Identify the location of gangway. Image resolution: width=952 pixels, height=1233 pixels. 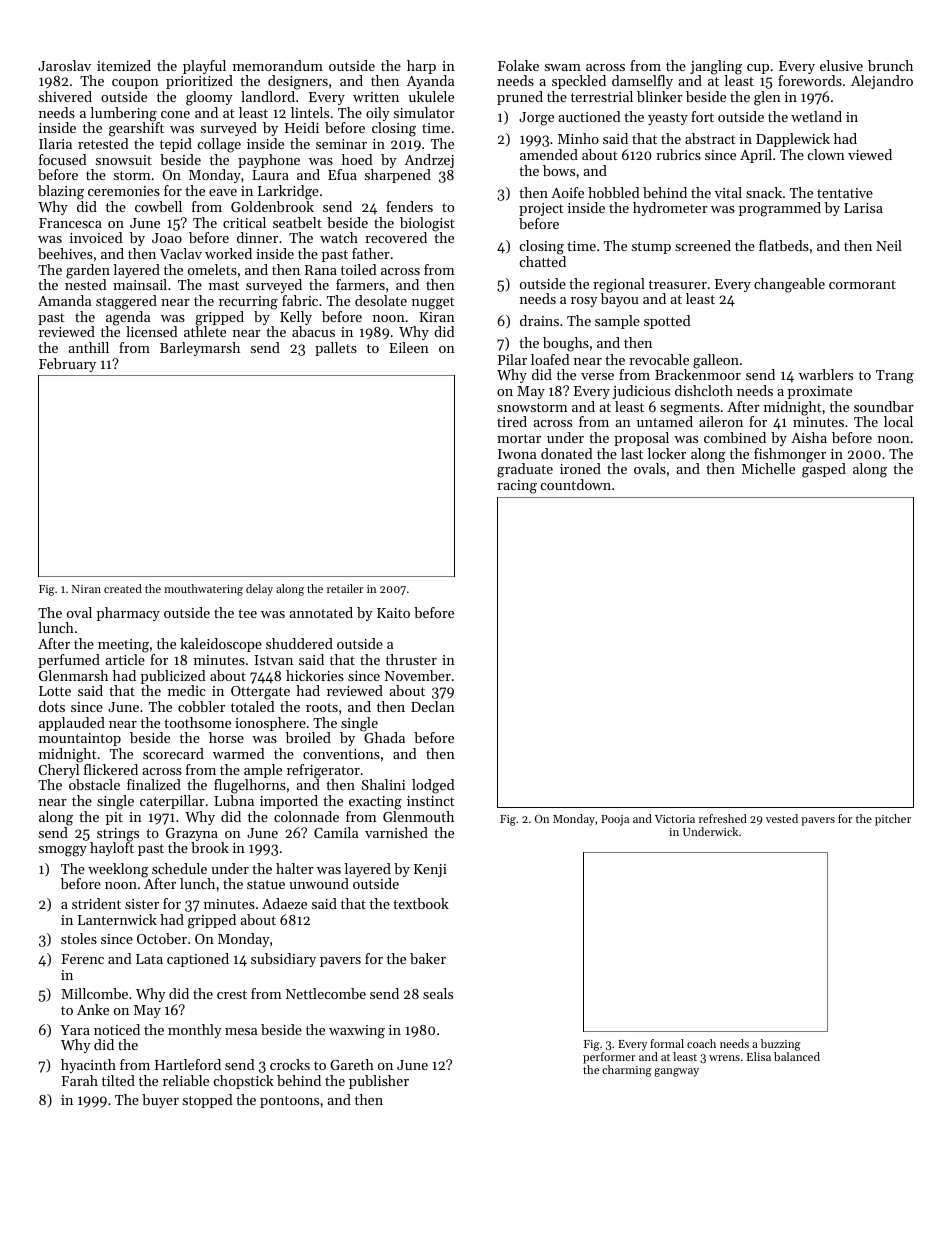
(676, 1072).
